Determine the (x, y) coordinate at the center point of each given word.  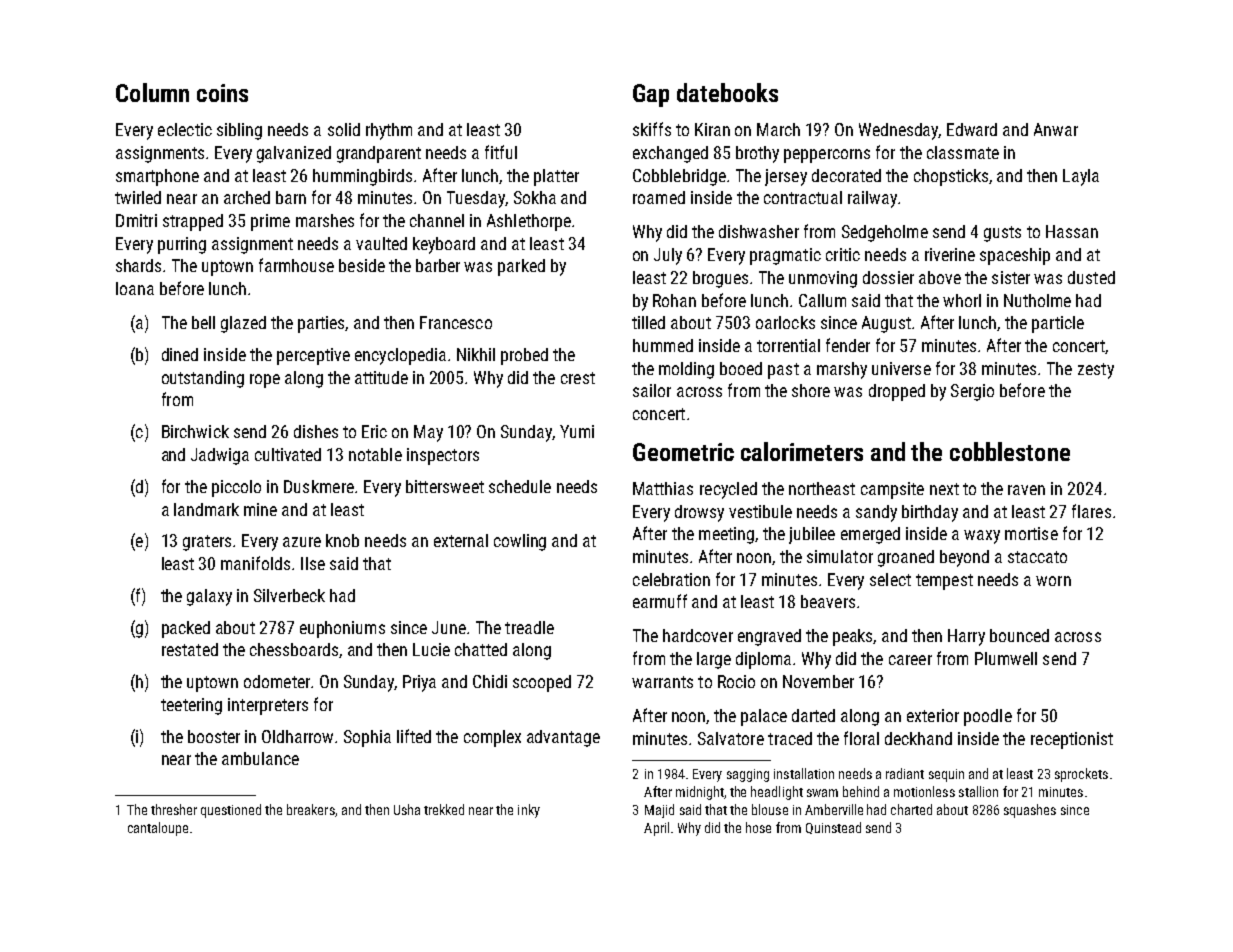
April (656, 829)
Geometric (683, 452)
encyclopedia (400, 356)
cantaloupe (158, 829)
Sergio (972, 392)
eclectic (185, 129)
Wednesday (899, 131)
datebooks (727, 92)
